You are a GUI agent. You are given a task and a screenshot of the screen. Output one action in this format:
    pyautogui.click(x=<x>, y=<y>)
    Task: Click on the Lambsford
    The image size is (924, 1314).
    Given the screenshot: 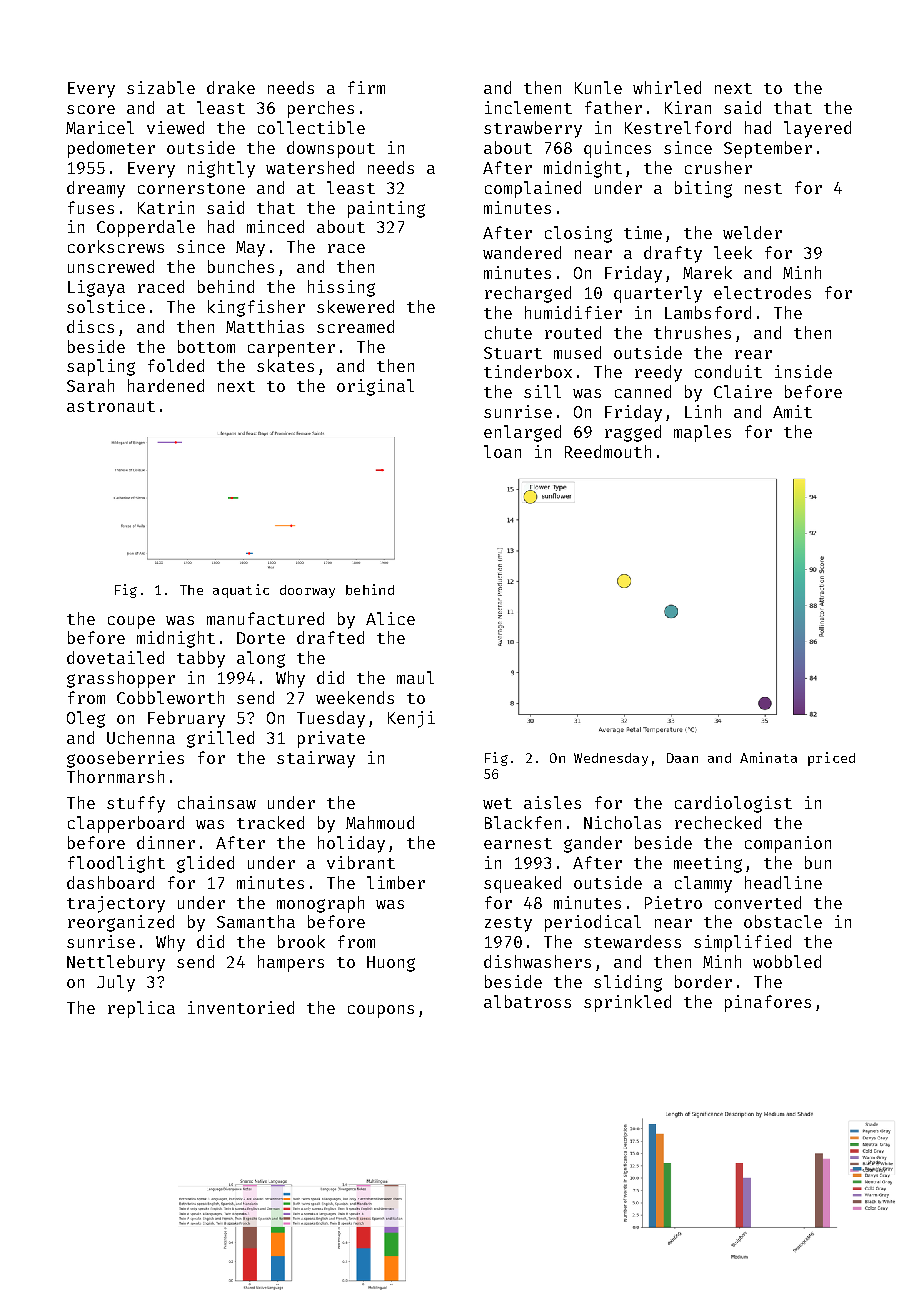 What is the action you would take?
    pyautogui.click(x=708, y=312)
